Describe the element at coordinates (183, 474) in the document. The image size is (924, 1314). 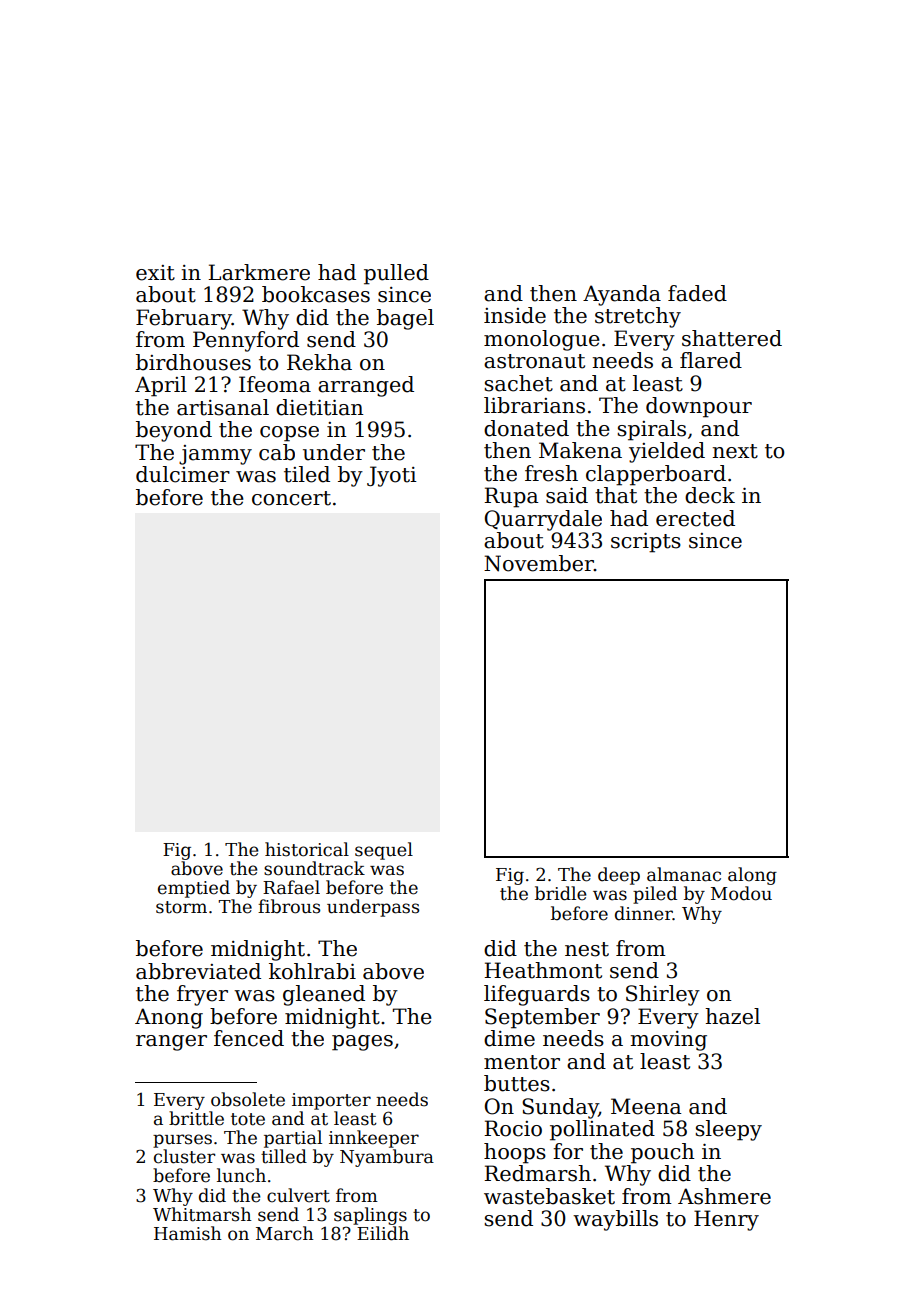
I see `dulcimer` at that location.
